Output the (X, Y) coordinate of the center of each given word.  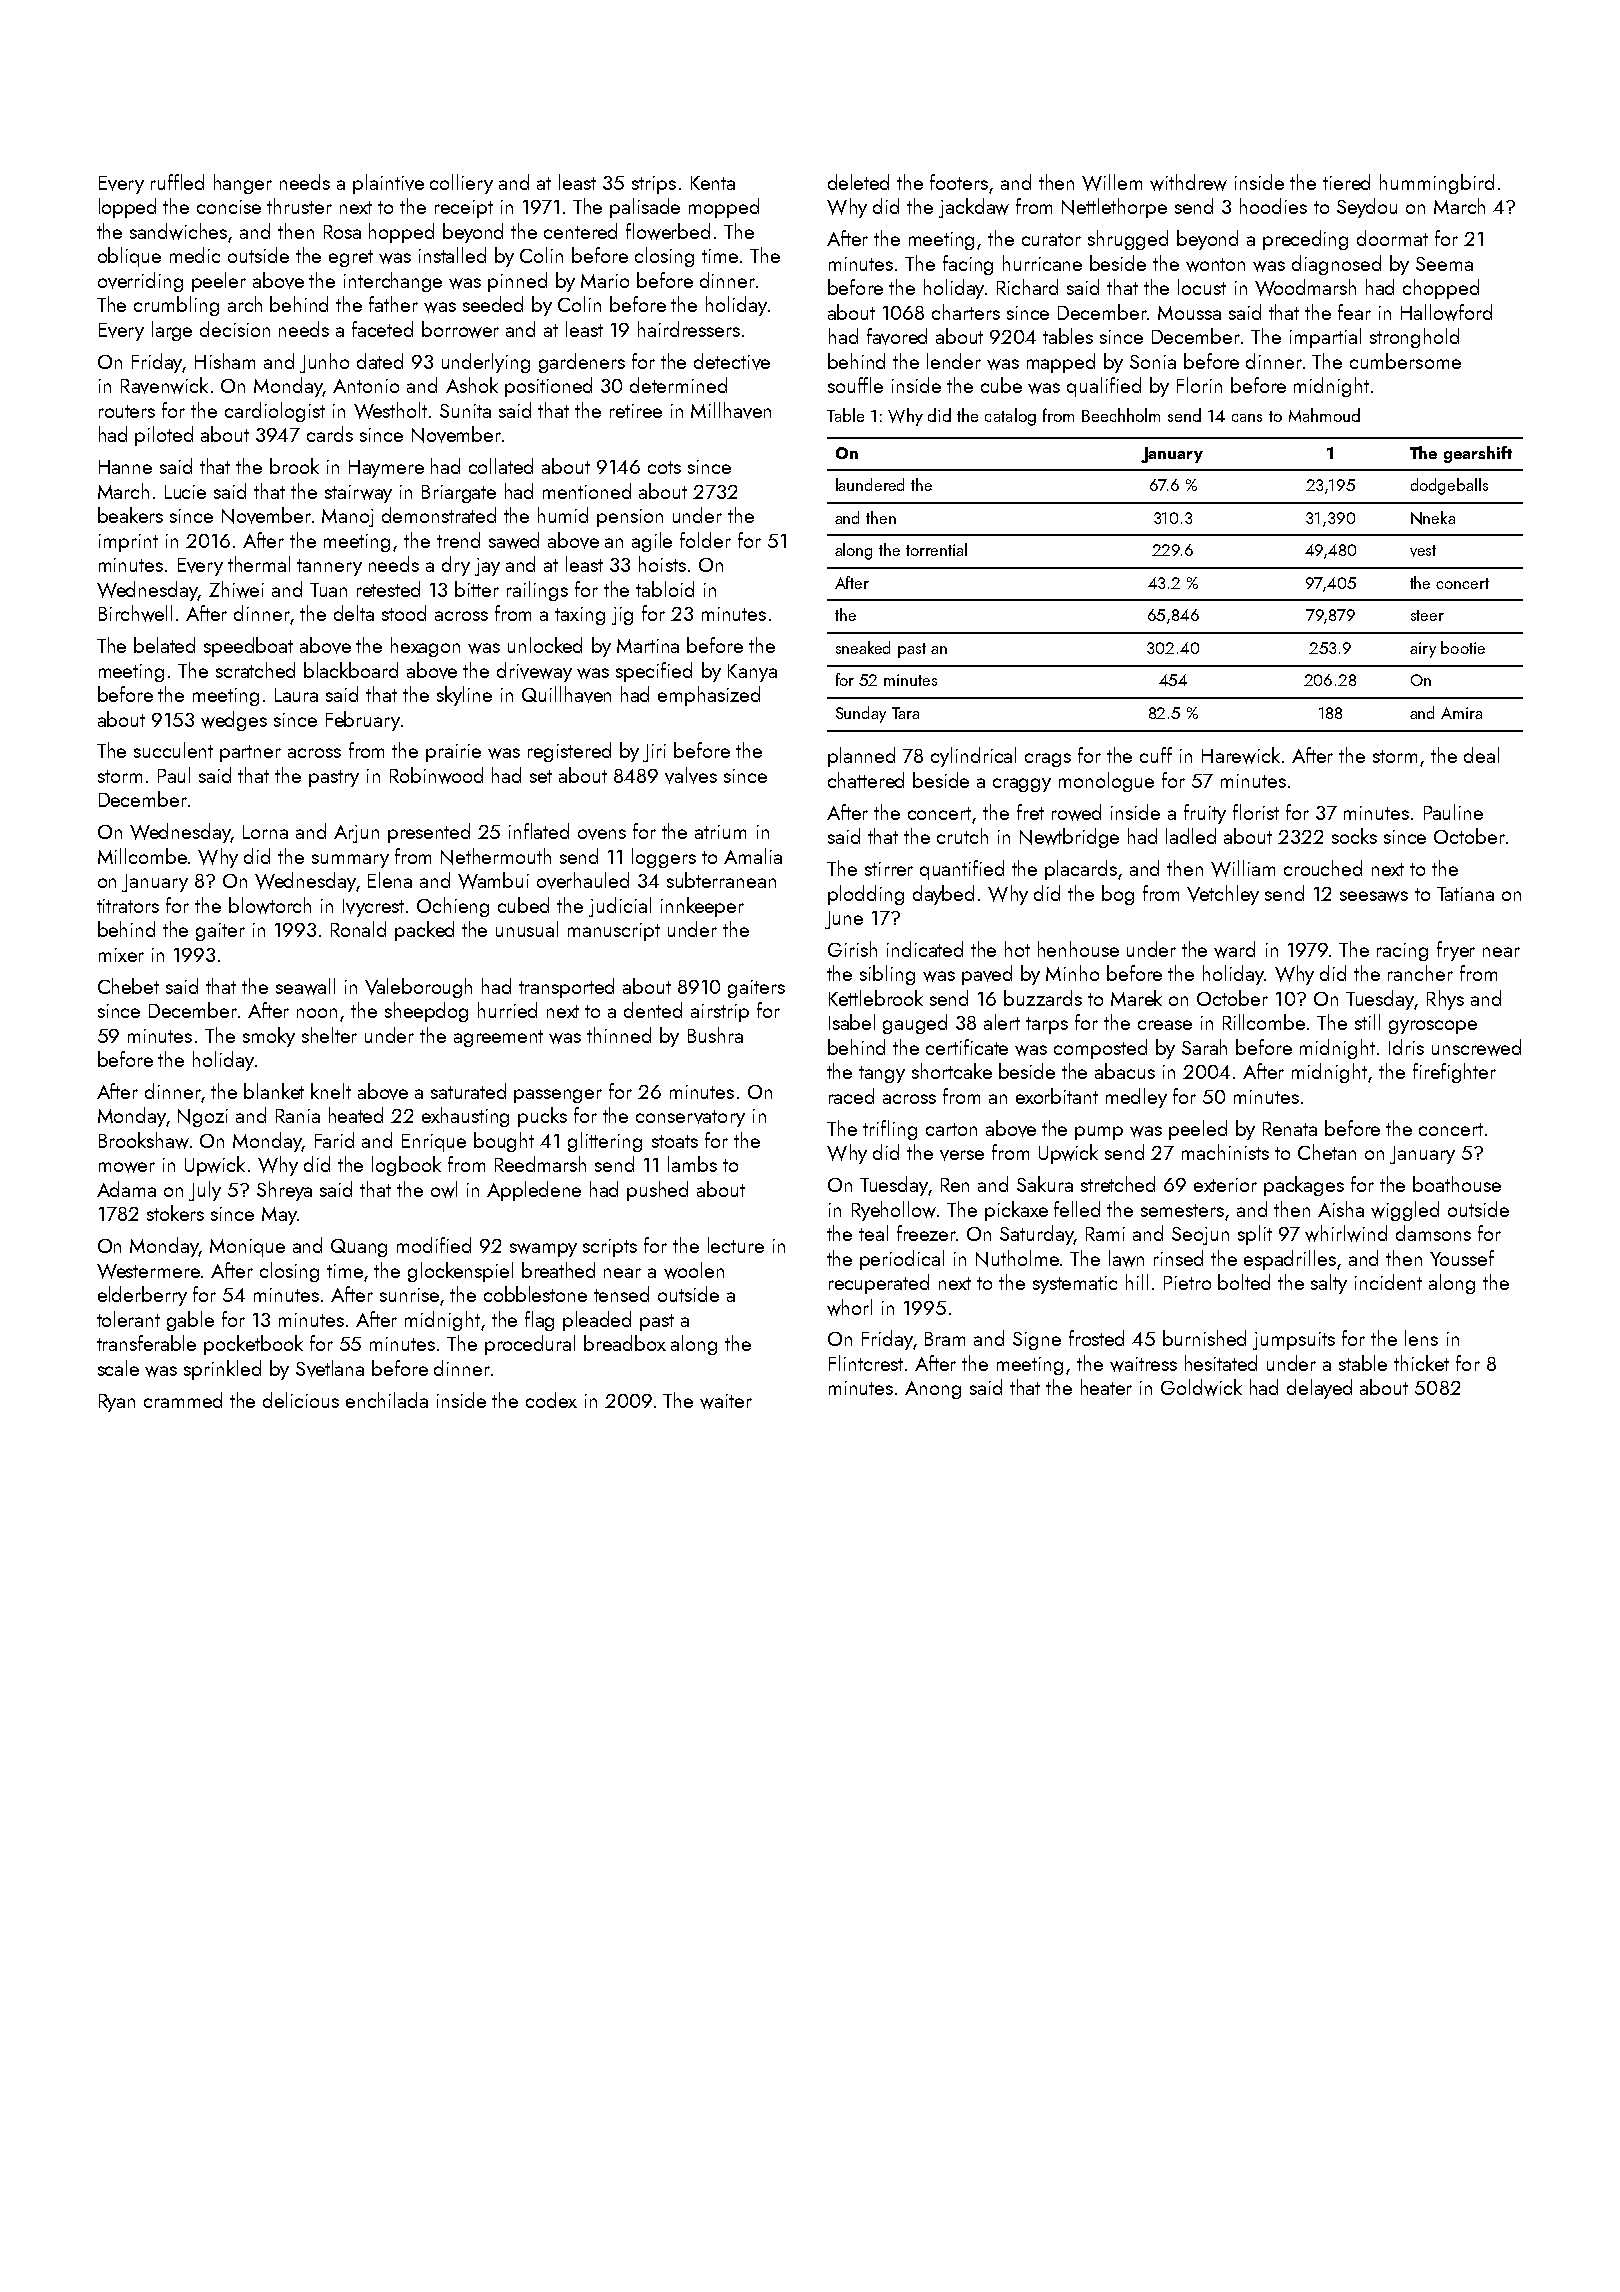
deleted (858, 182)
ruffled (177, 182)
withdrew (1188, 182)
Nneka (1433, 518)
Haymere (386, 469)
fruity (1205, 814)
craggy (1022, 785)
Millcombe (142, 856)
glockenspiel (460, 1272)
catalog (1010, 417)
